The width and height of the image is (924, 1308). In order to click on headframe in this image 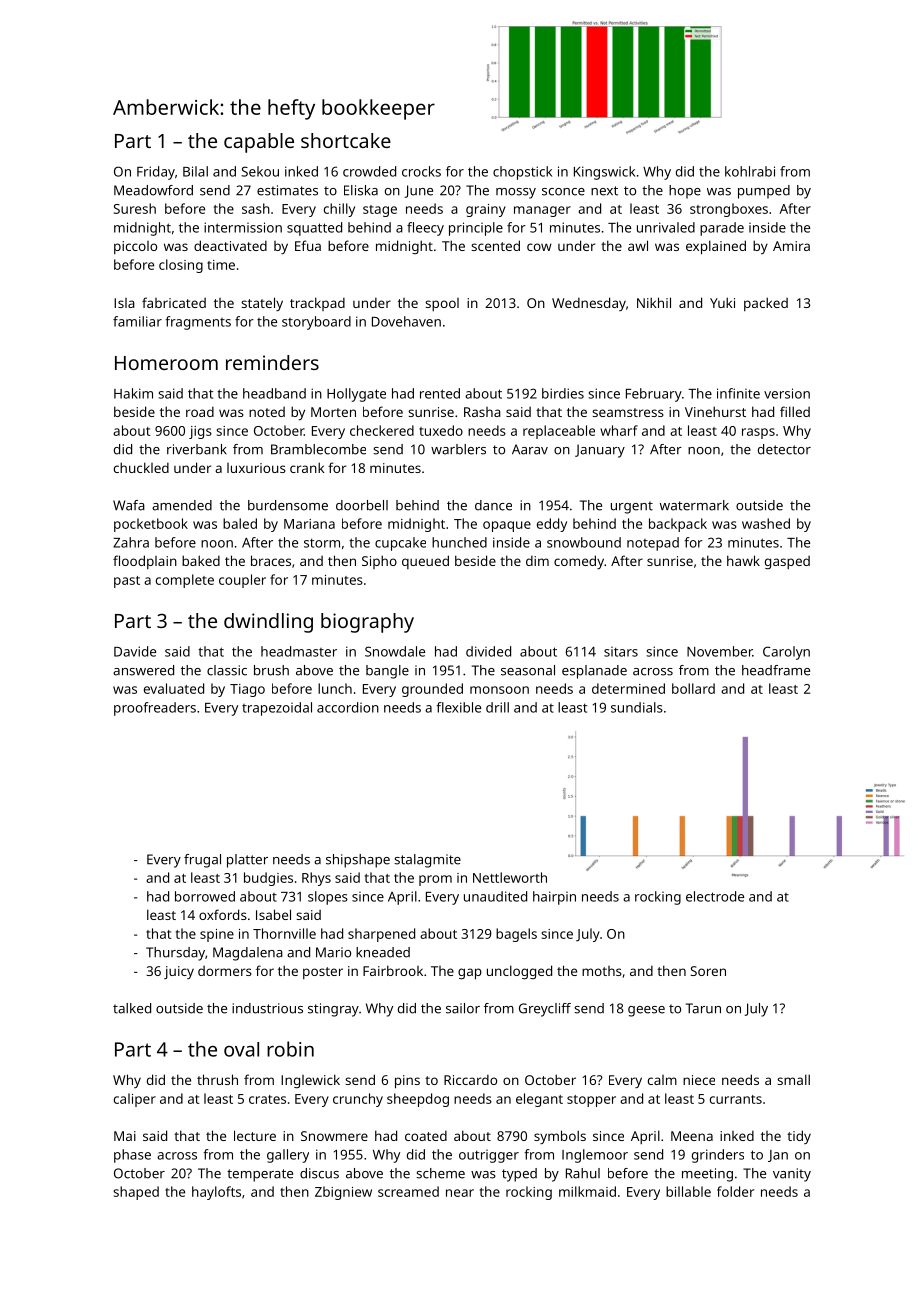, I will do `click(776, 670)`.
